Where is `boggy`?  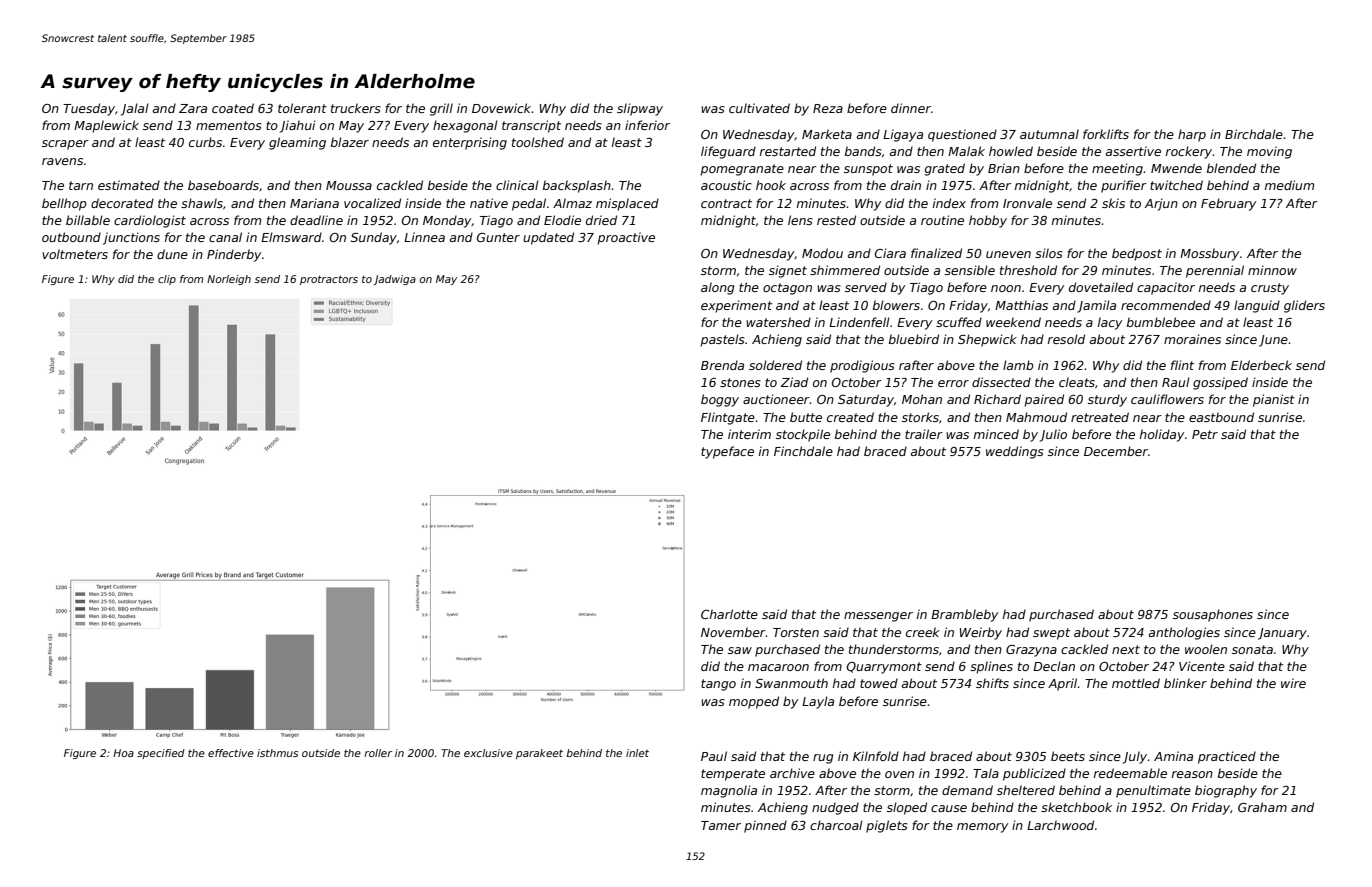 boggy is located at coordinates (720, 400).
